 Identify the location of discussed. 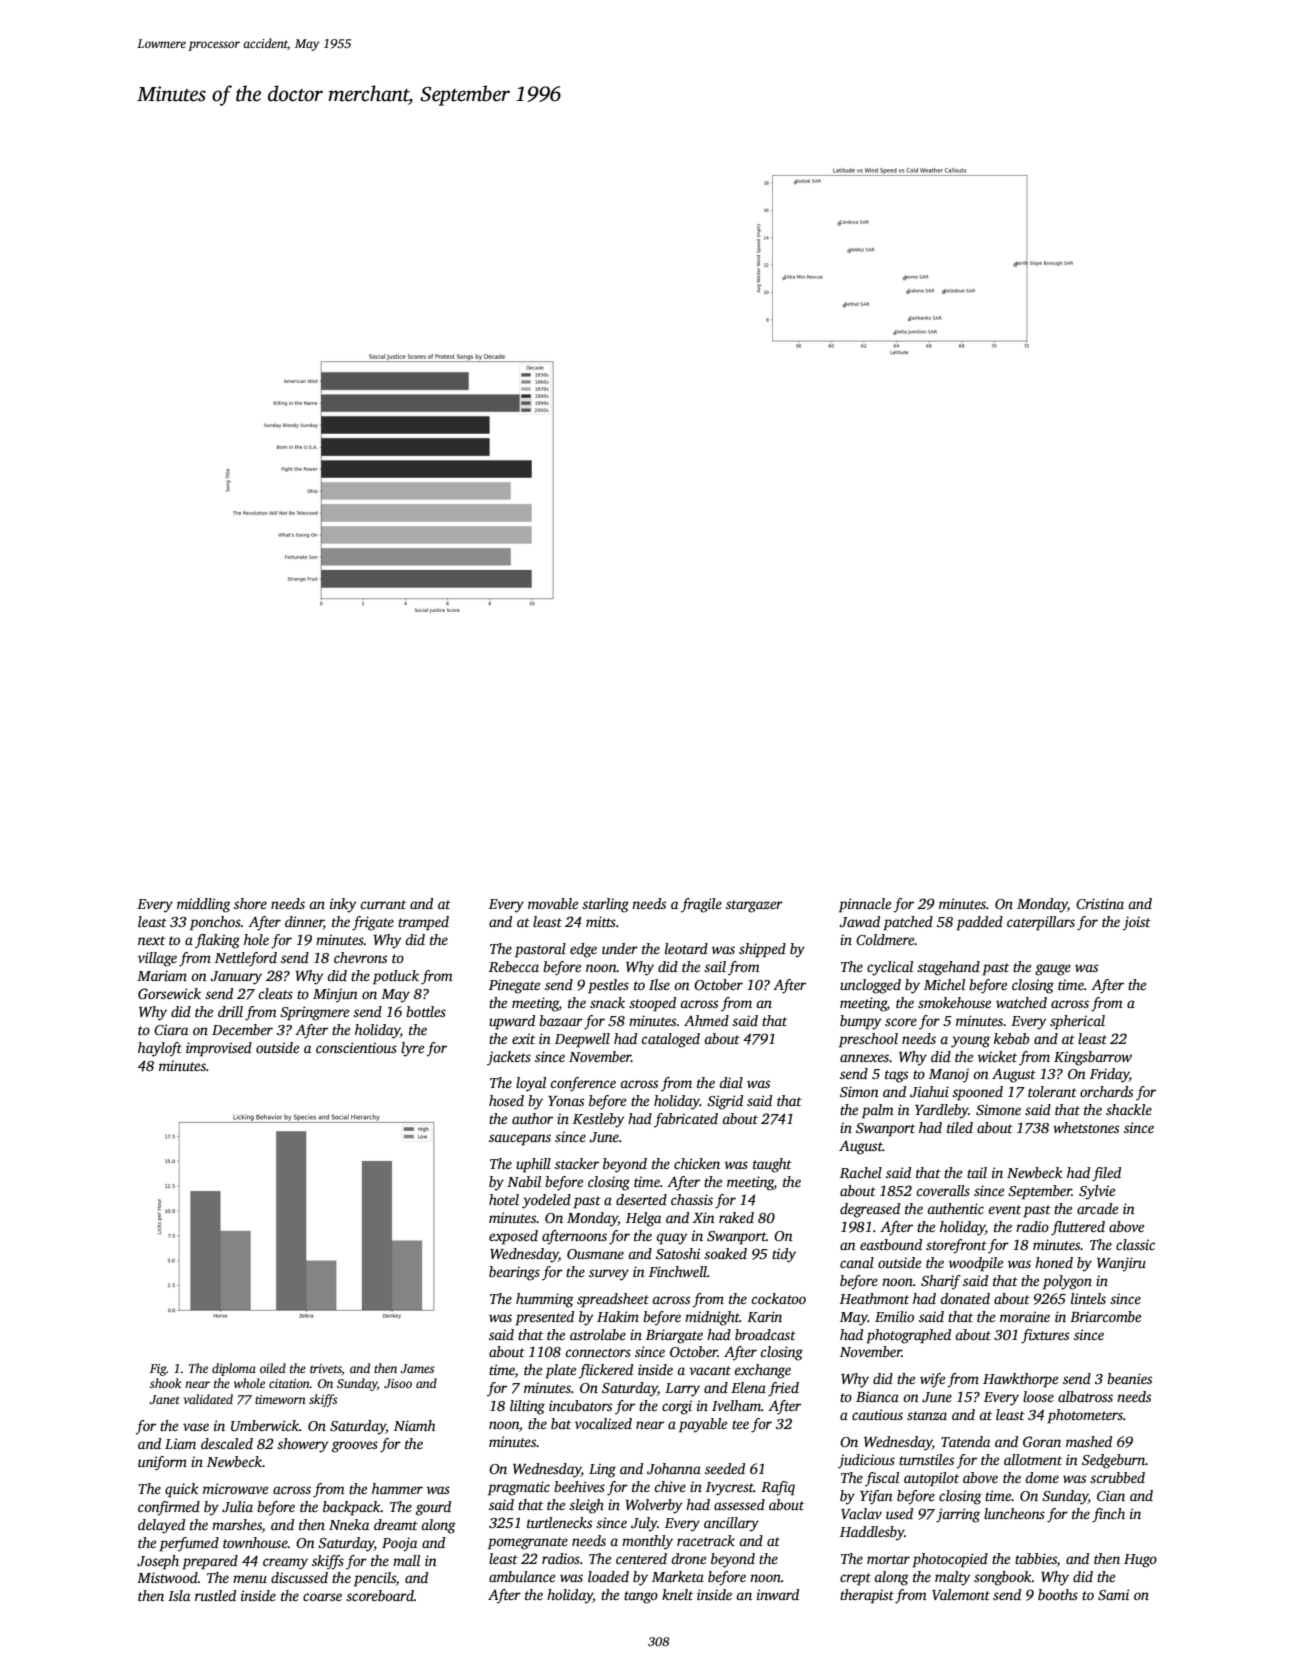
(299, 1577).
